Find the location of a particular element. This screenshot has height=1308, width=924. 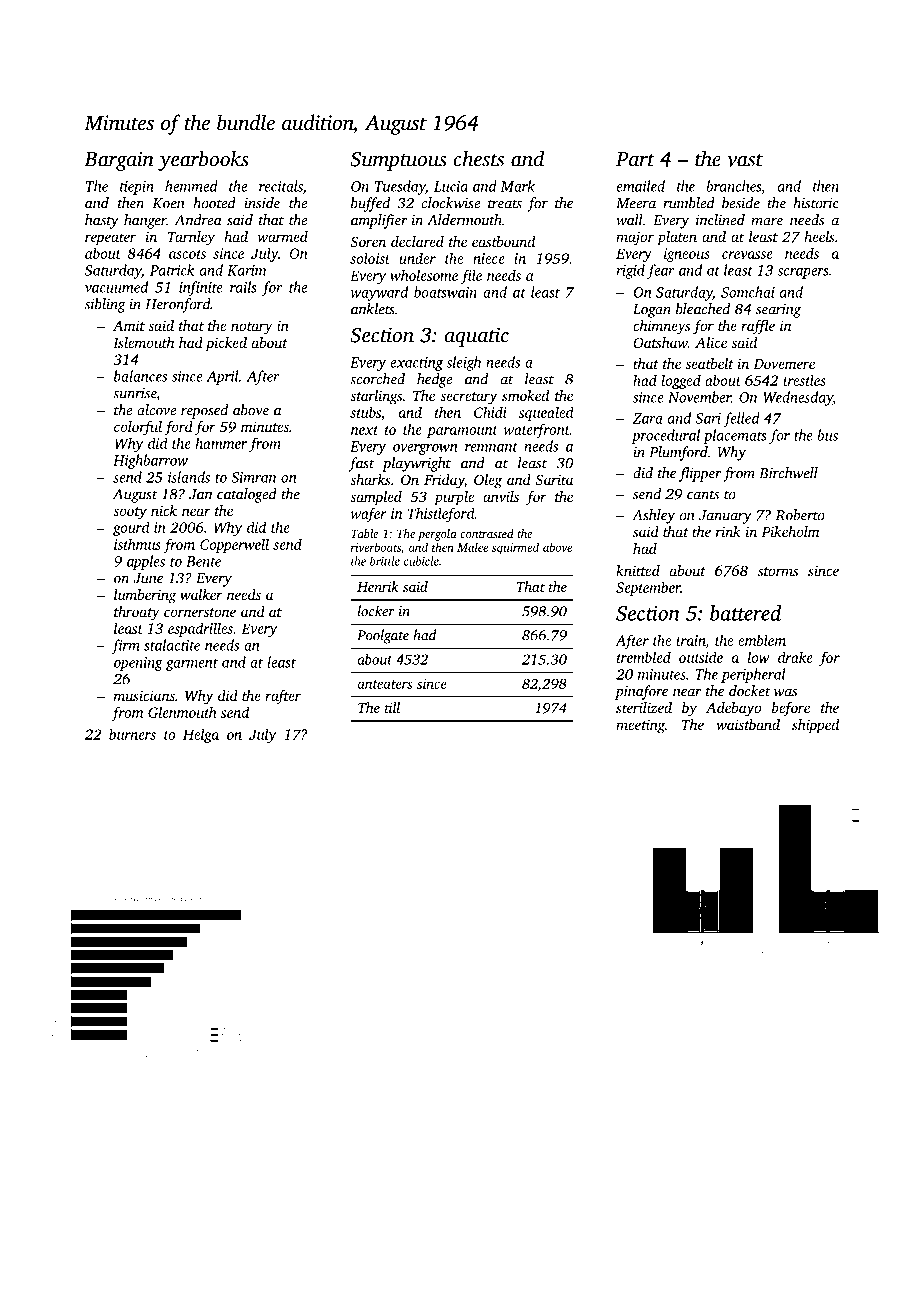

eastbound is located at coordinates (503, 241).
